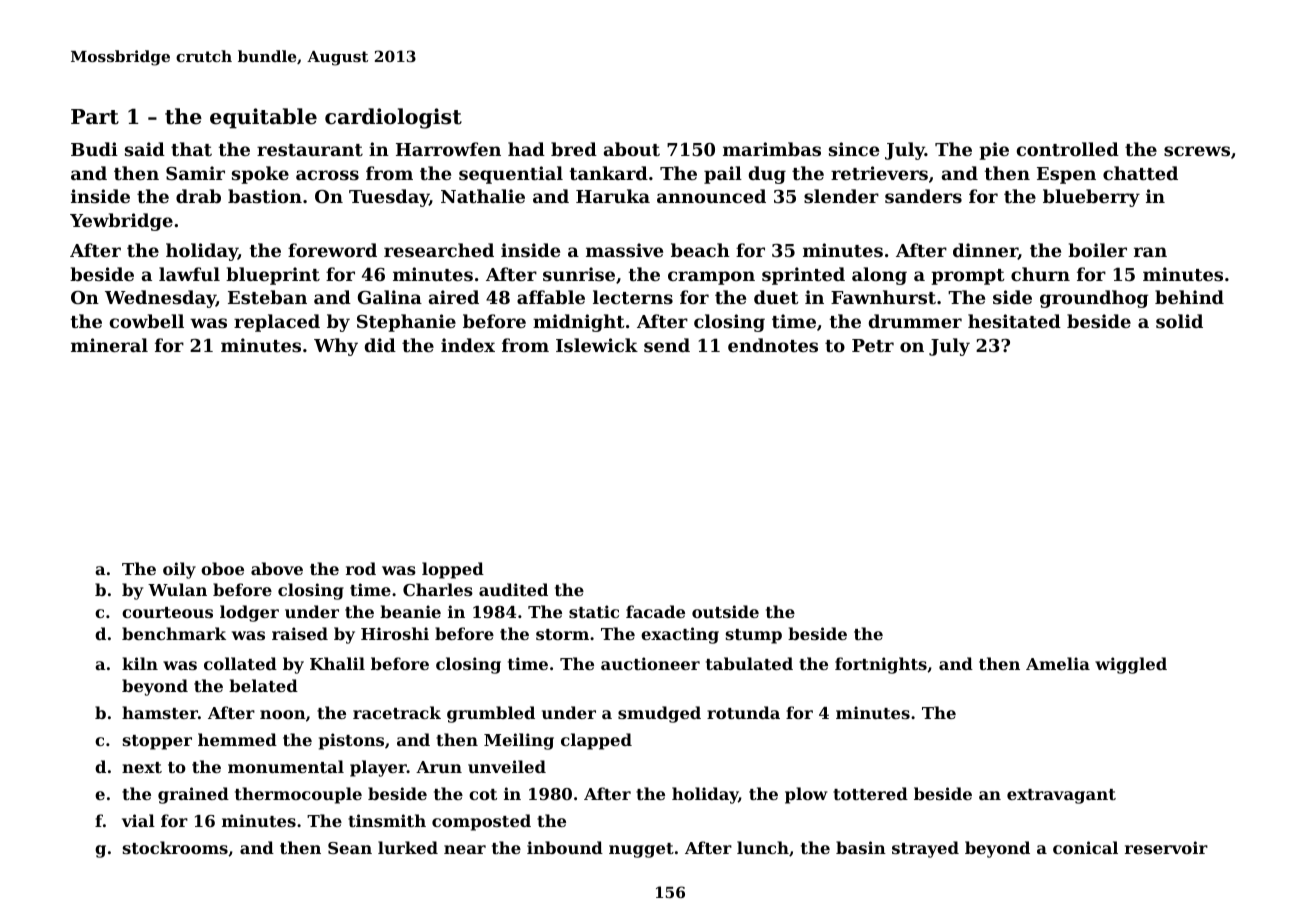 This screenshot has width=1308, height=924. Describe the element at coordinates (1058, 663) in the screenshot. I see `Amelia` at that location.
